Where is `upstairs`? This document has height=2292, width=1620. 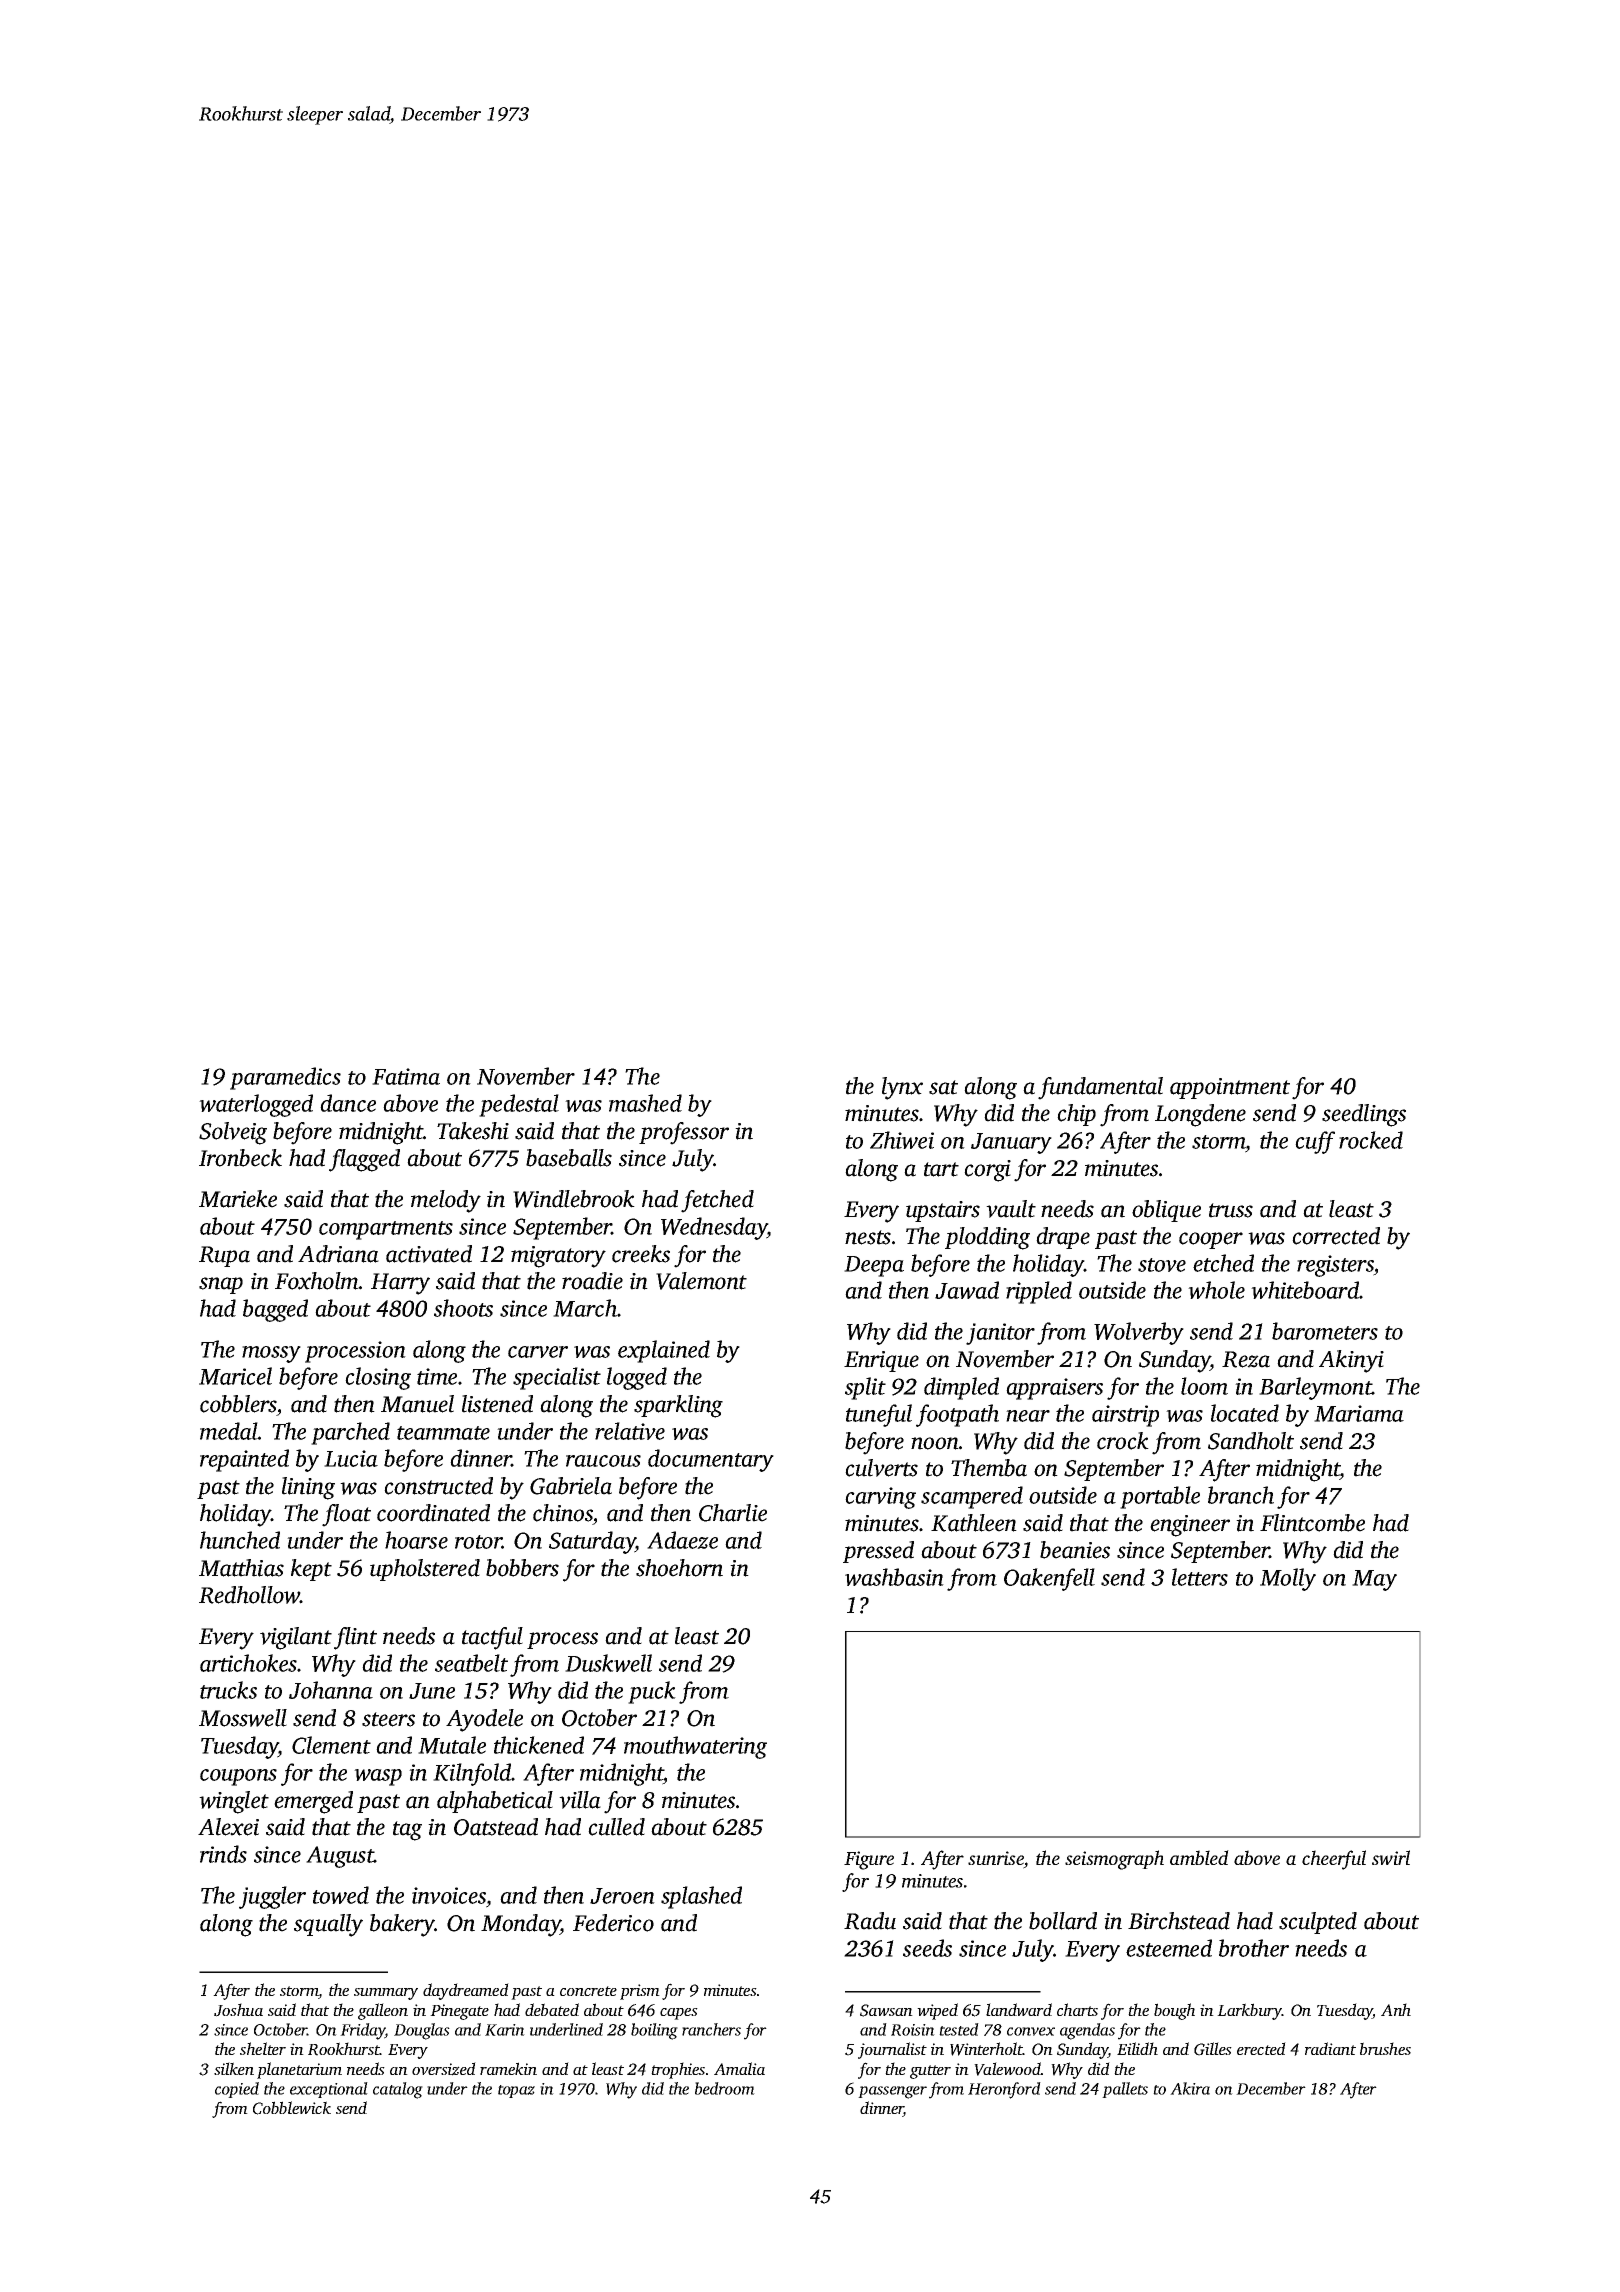
upstairs is located at coordinates (943, 1211).
